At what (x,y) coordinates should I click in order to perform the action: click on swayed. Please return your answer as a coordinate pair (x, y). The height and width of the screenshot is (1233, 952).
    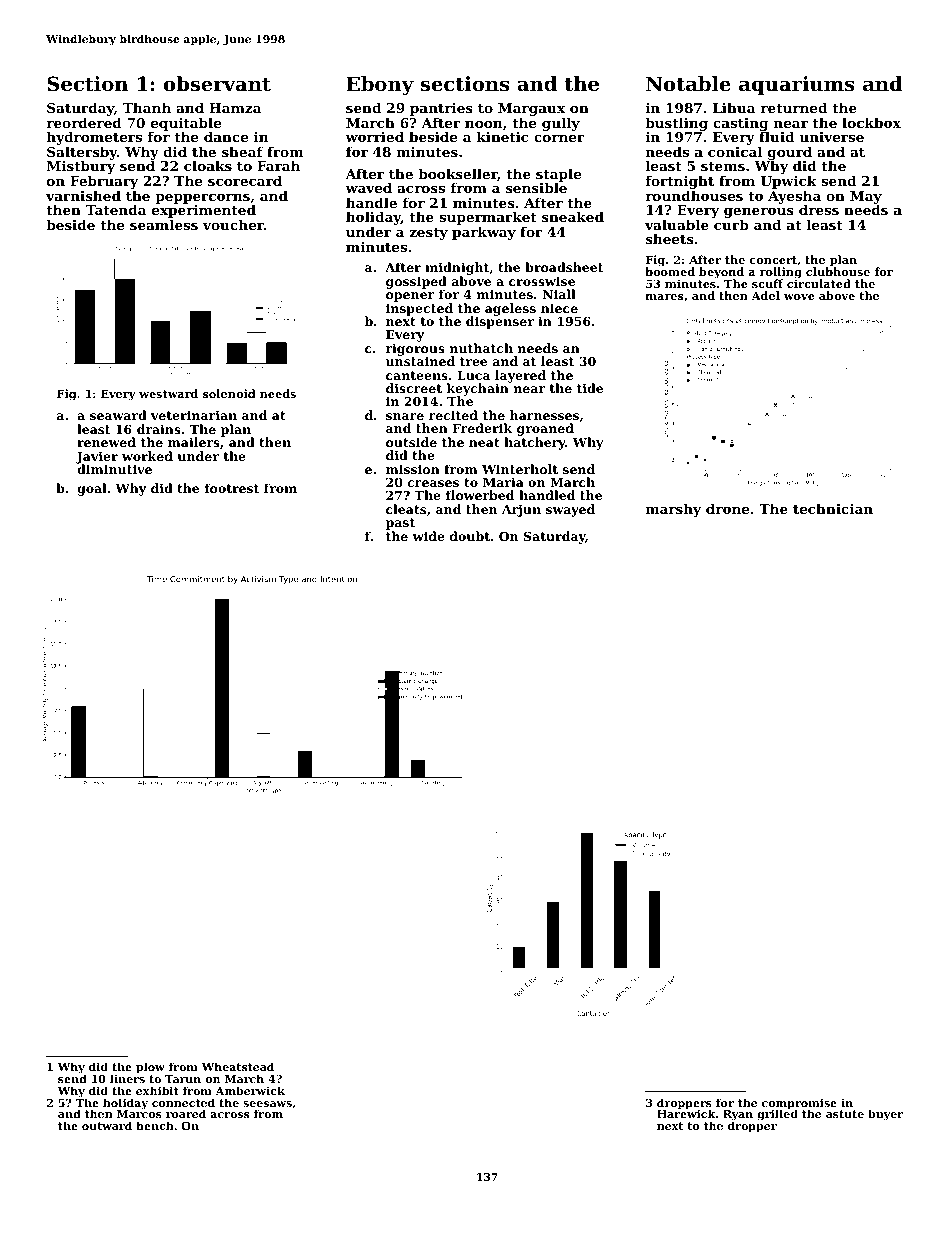
    Looking at the image, I should click on (570, 510).
